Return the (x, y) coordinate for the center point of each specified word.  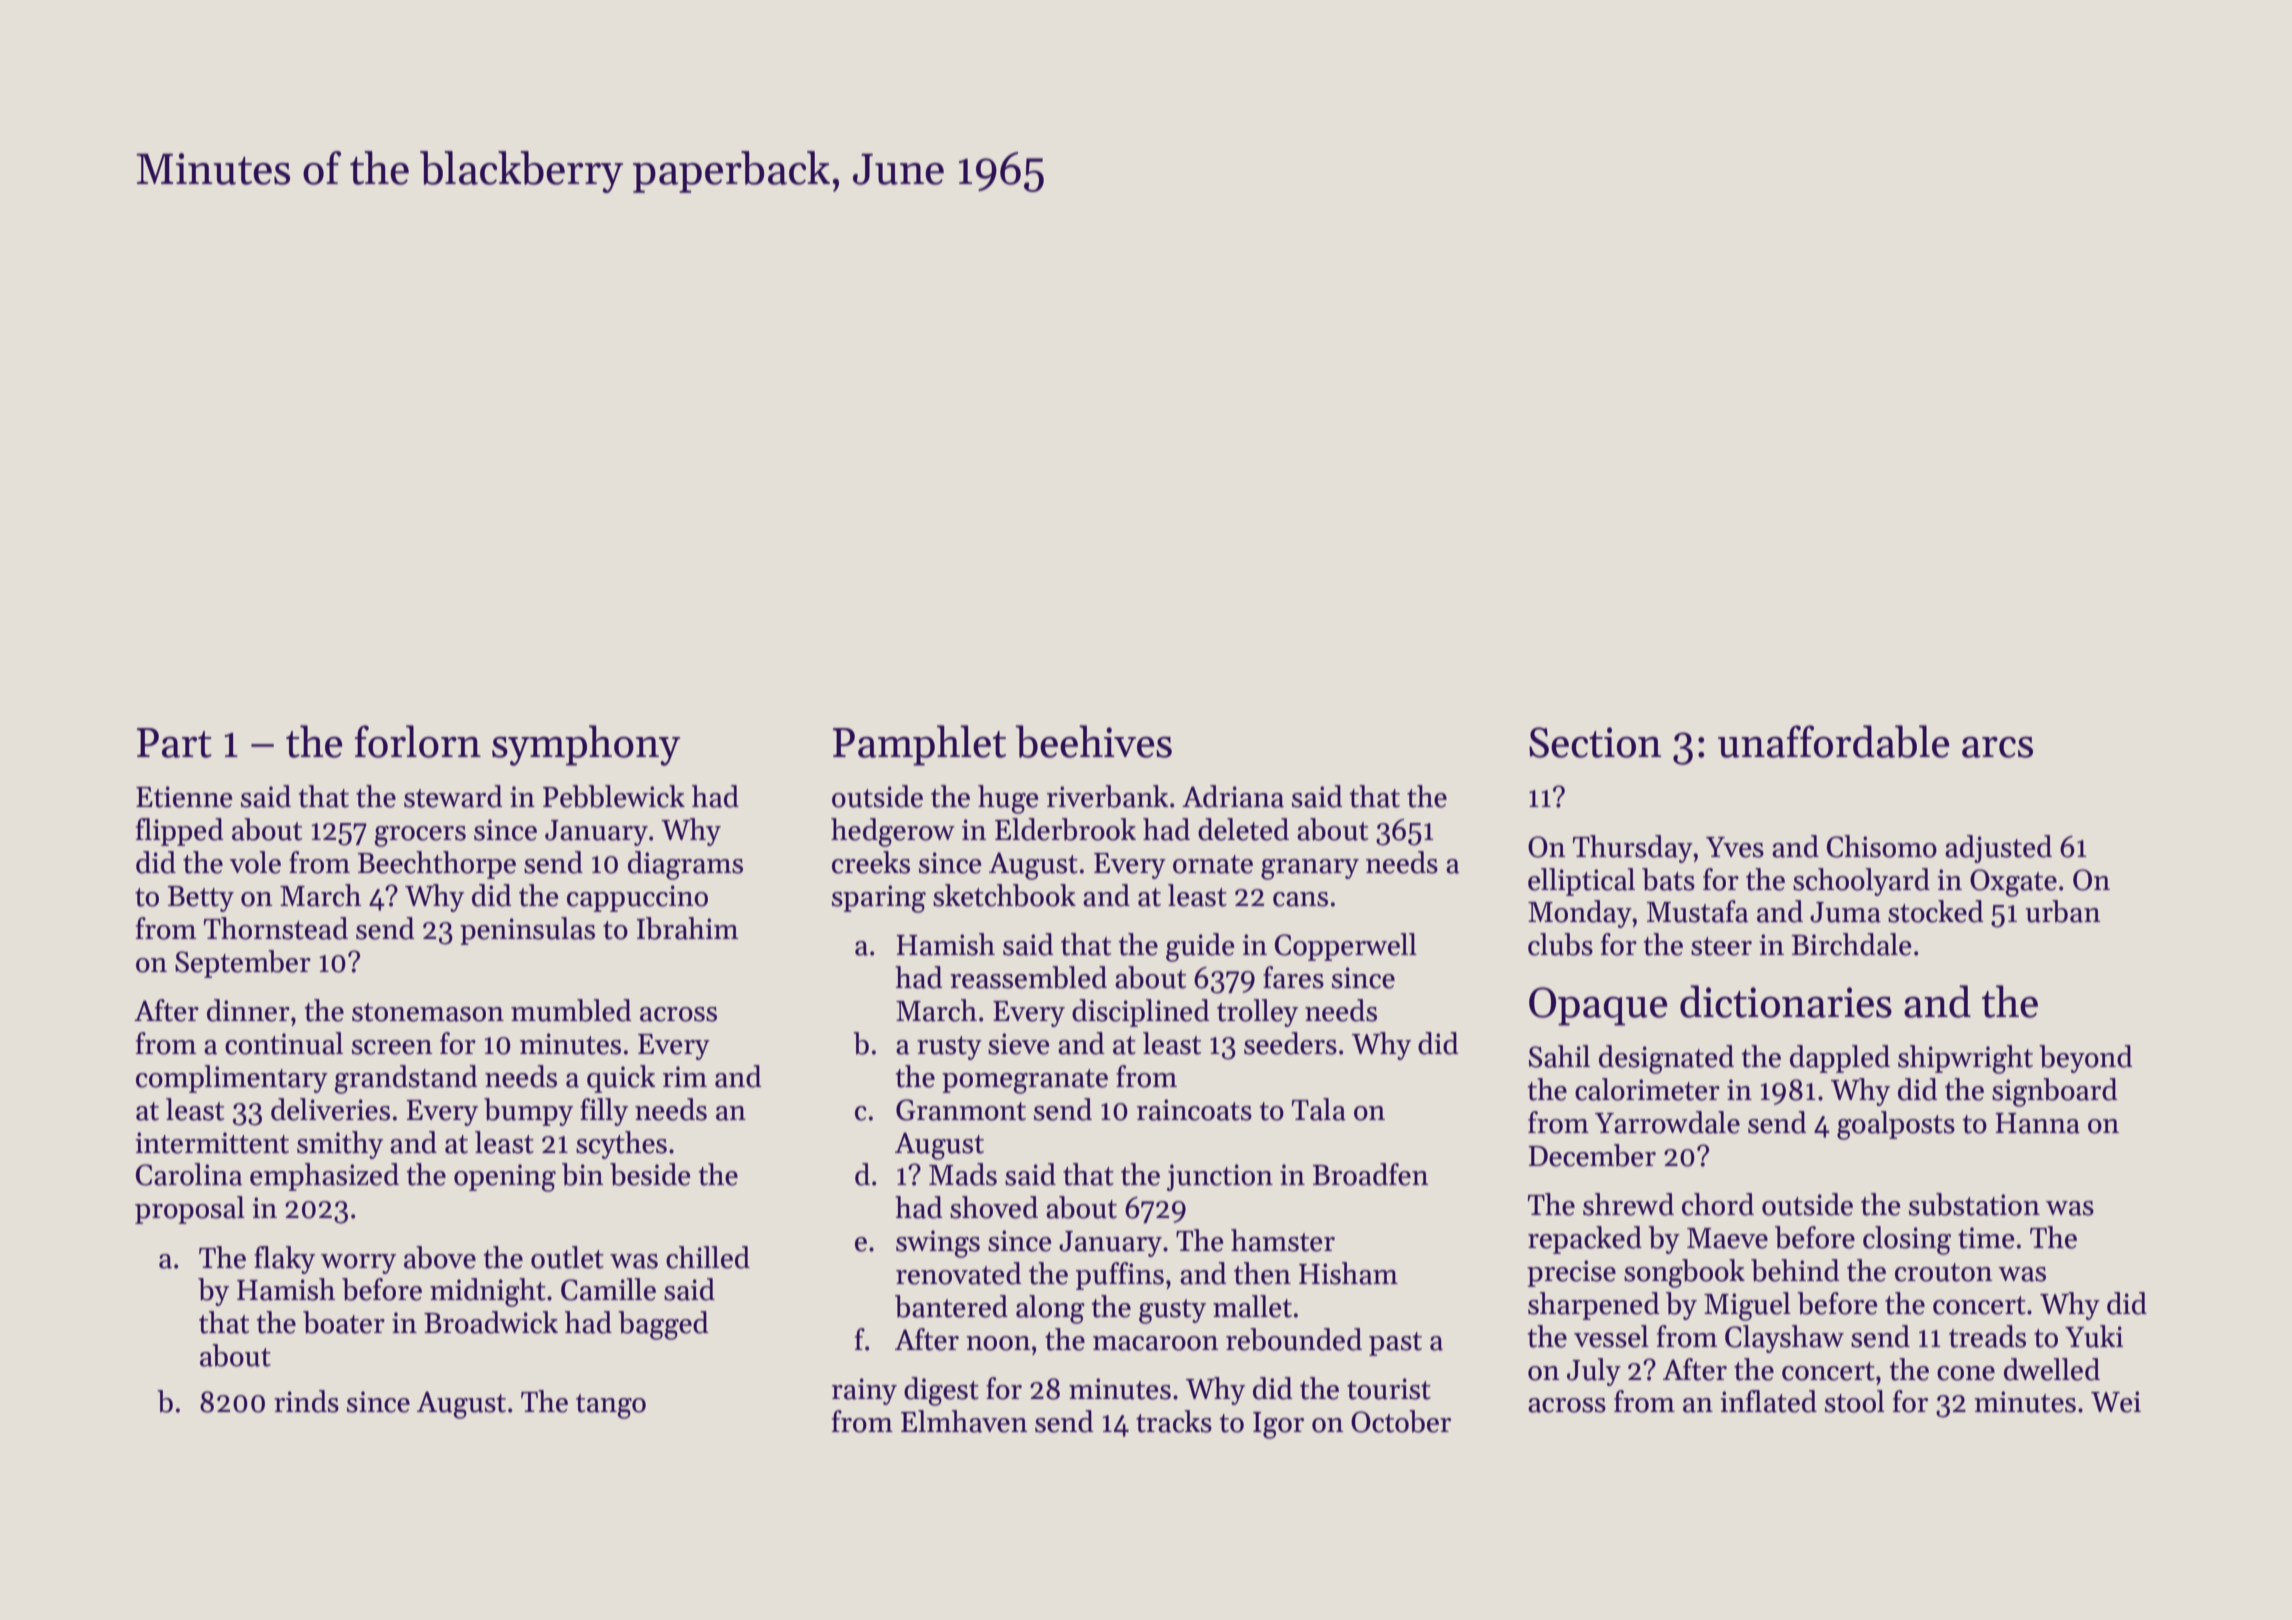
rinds (306, 1401)
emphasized (324, 1177)
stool (1855, 1401)
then (1262, 1273)
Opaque (1598, 1006)
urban (2063, 911)
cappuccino (637, 898)
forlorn (418, 741)
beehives (1093, 741)
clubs (1560, 944)
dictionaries (1786, 1001)
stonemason (428, 1012)
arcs (1997, 747)
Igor (1278, 1425)
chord (1718, 1204)
